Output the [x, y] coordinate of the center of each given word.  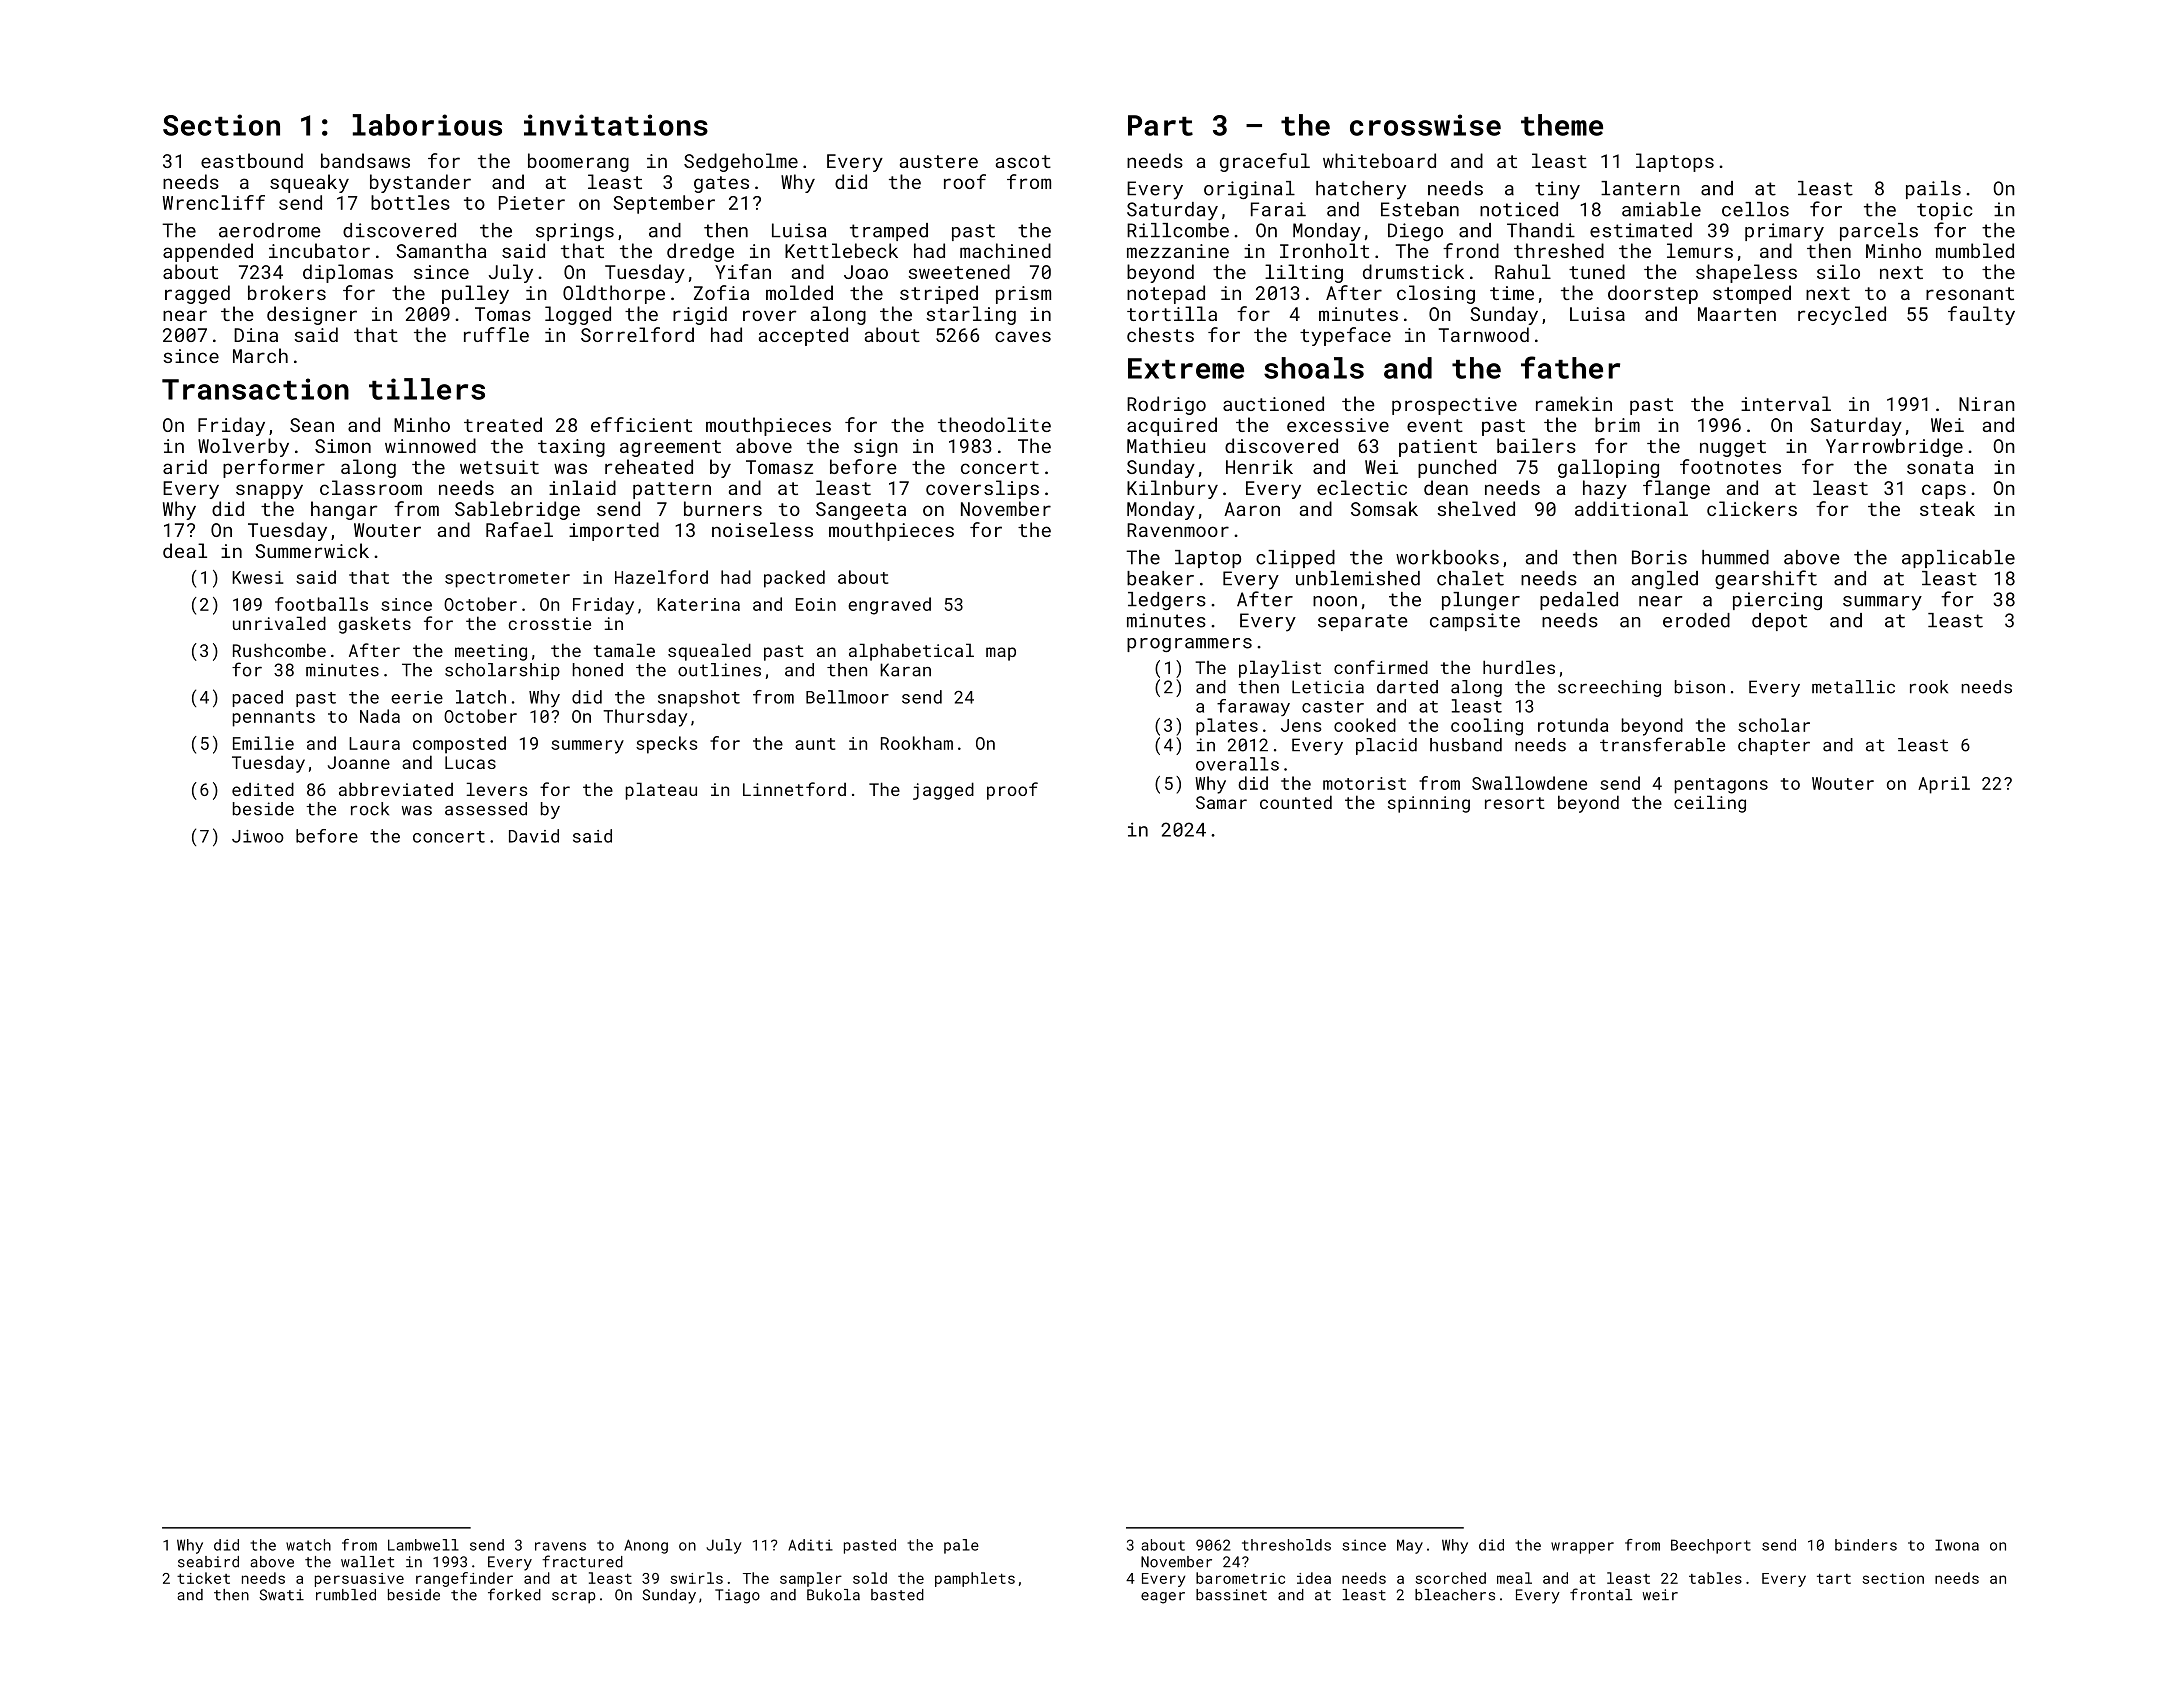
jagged [943, 791]
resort [1515, 803]
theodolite [994, 424]
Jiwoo [258, 836]
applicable [1958, 559]
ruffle [496, 334]
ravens [560, 1546]
